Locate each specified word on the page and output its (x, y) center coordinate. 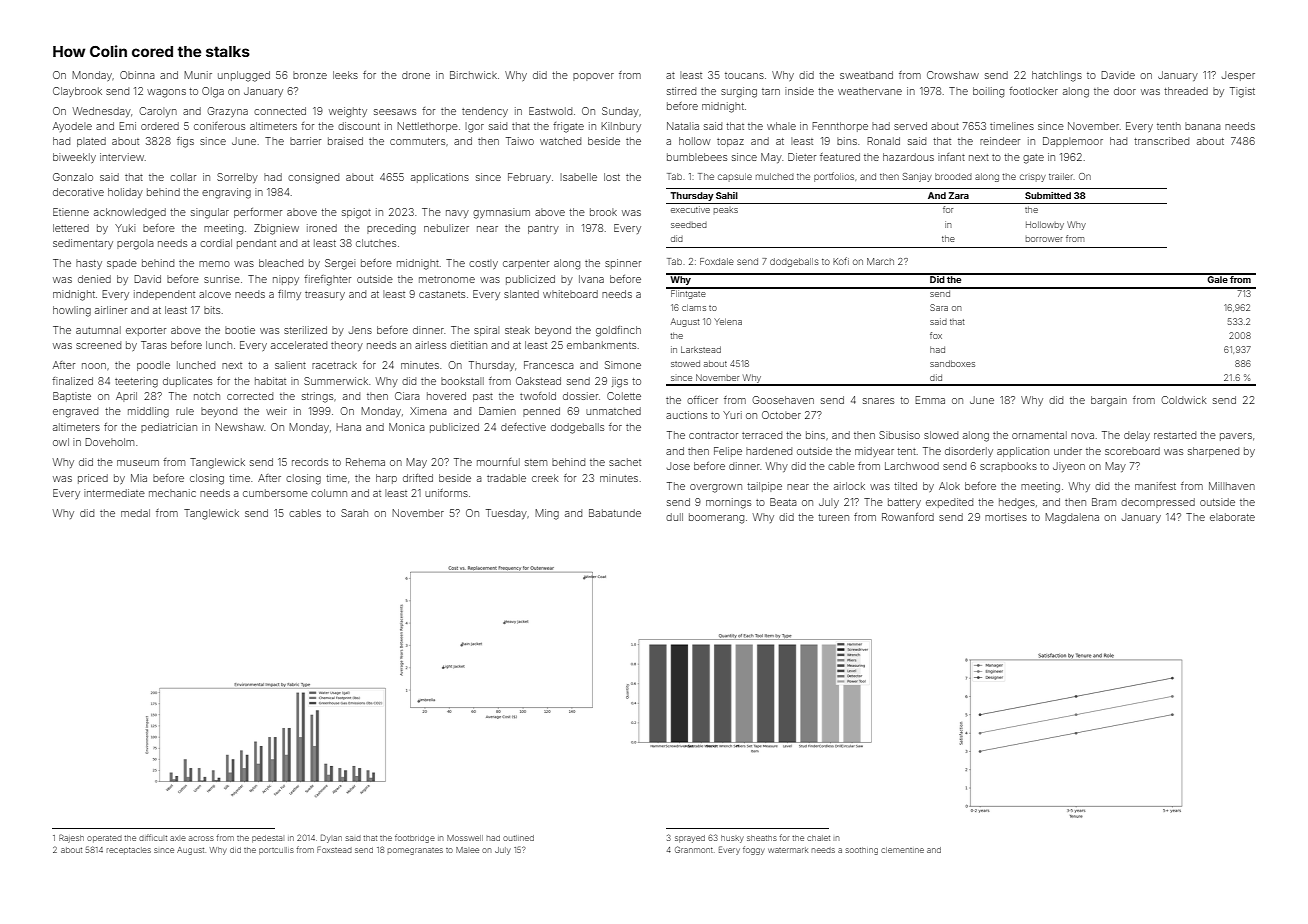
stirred (681, 91)
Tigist (1242, 92)
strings (317, 397)
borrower (1044, 239)
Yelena (728, 321)
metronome (447, 279)
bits (212, 310)
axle (178, 838)
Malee (467, 850)
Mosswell (465, 838)
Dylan (331, 838)
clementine (902, 850)
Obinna (137, 75)
